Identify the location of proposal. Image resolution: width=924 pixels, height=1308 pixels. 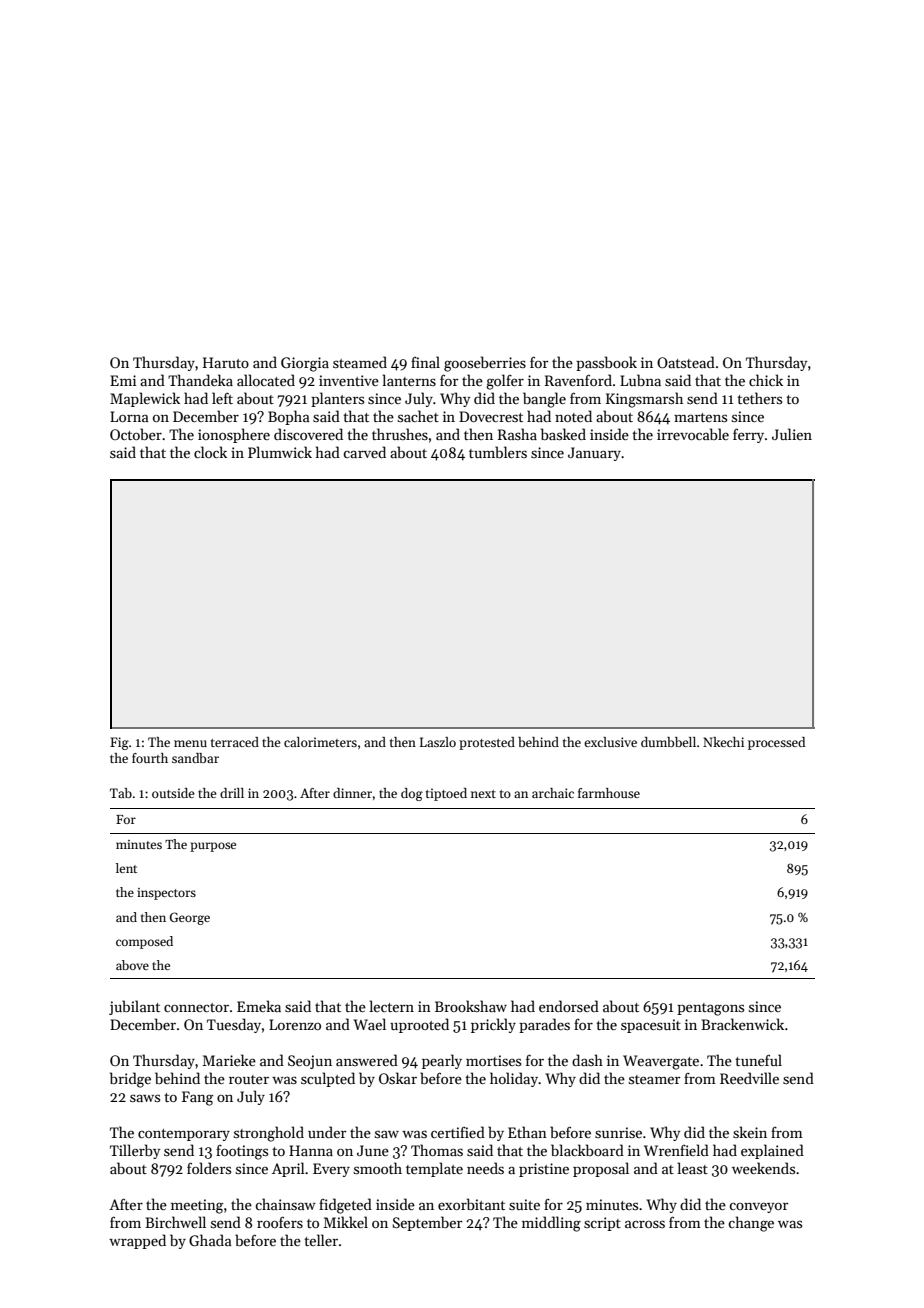
(601, 1169).
